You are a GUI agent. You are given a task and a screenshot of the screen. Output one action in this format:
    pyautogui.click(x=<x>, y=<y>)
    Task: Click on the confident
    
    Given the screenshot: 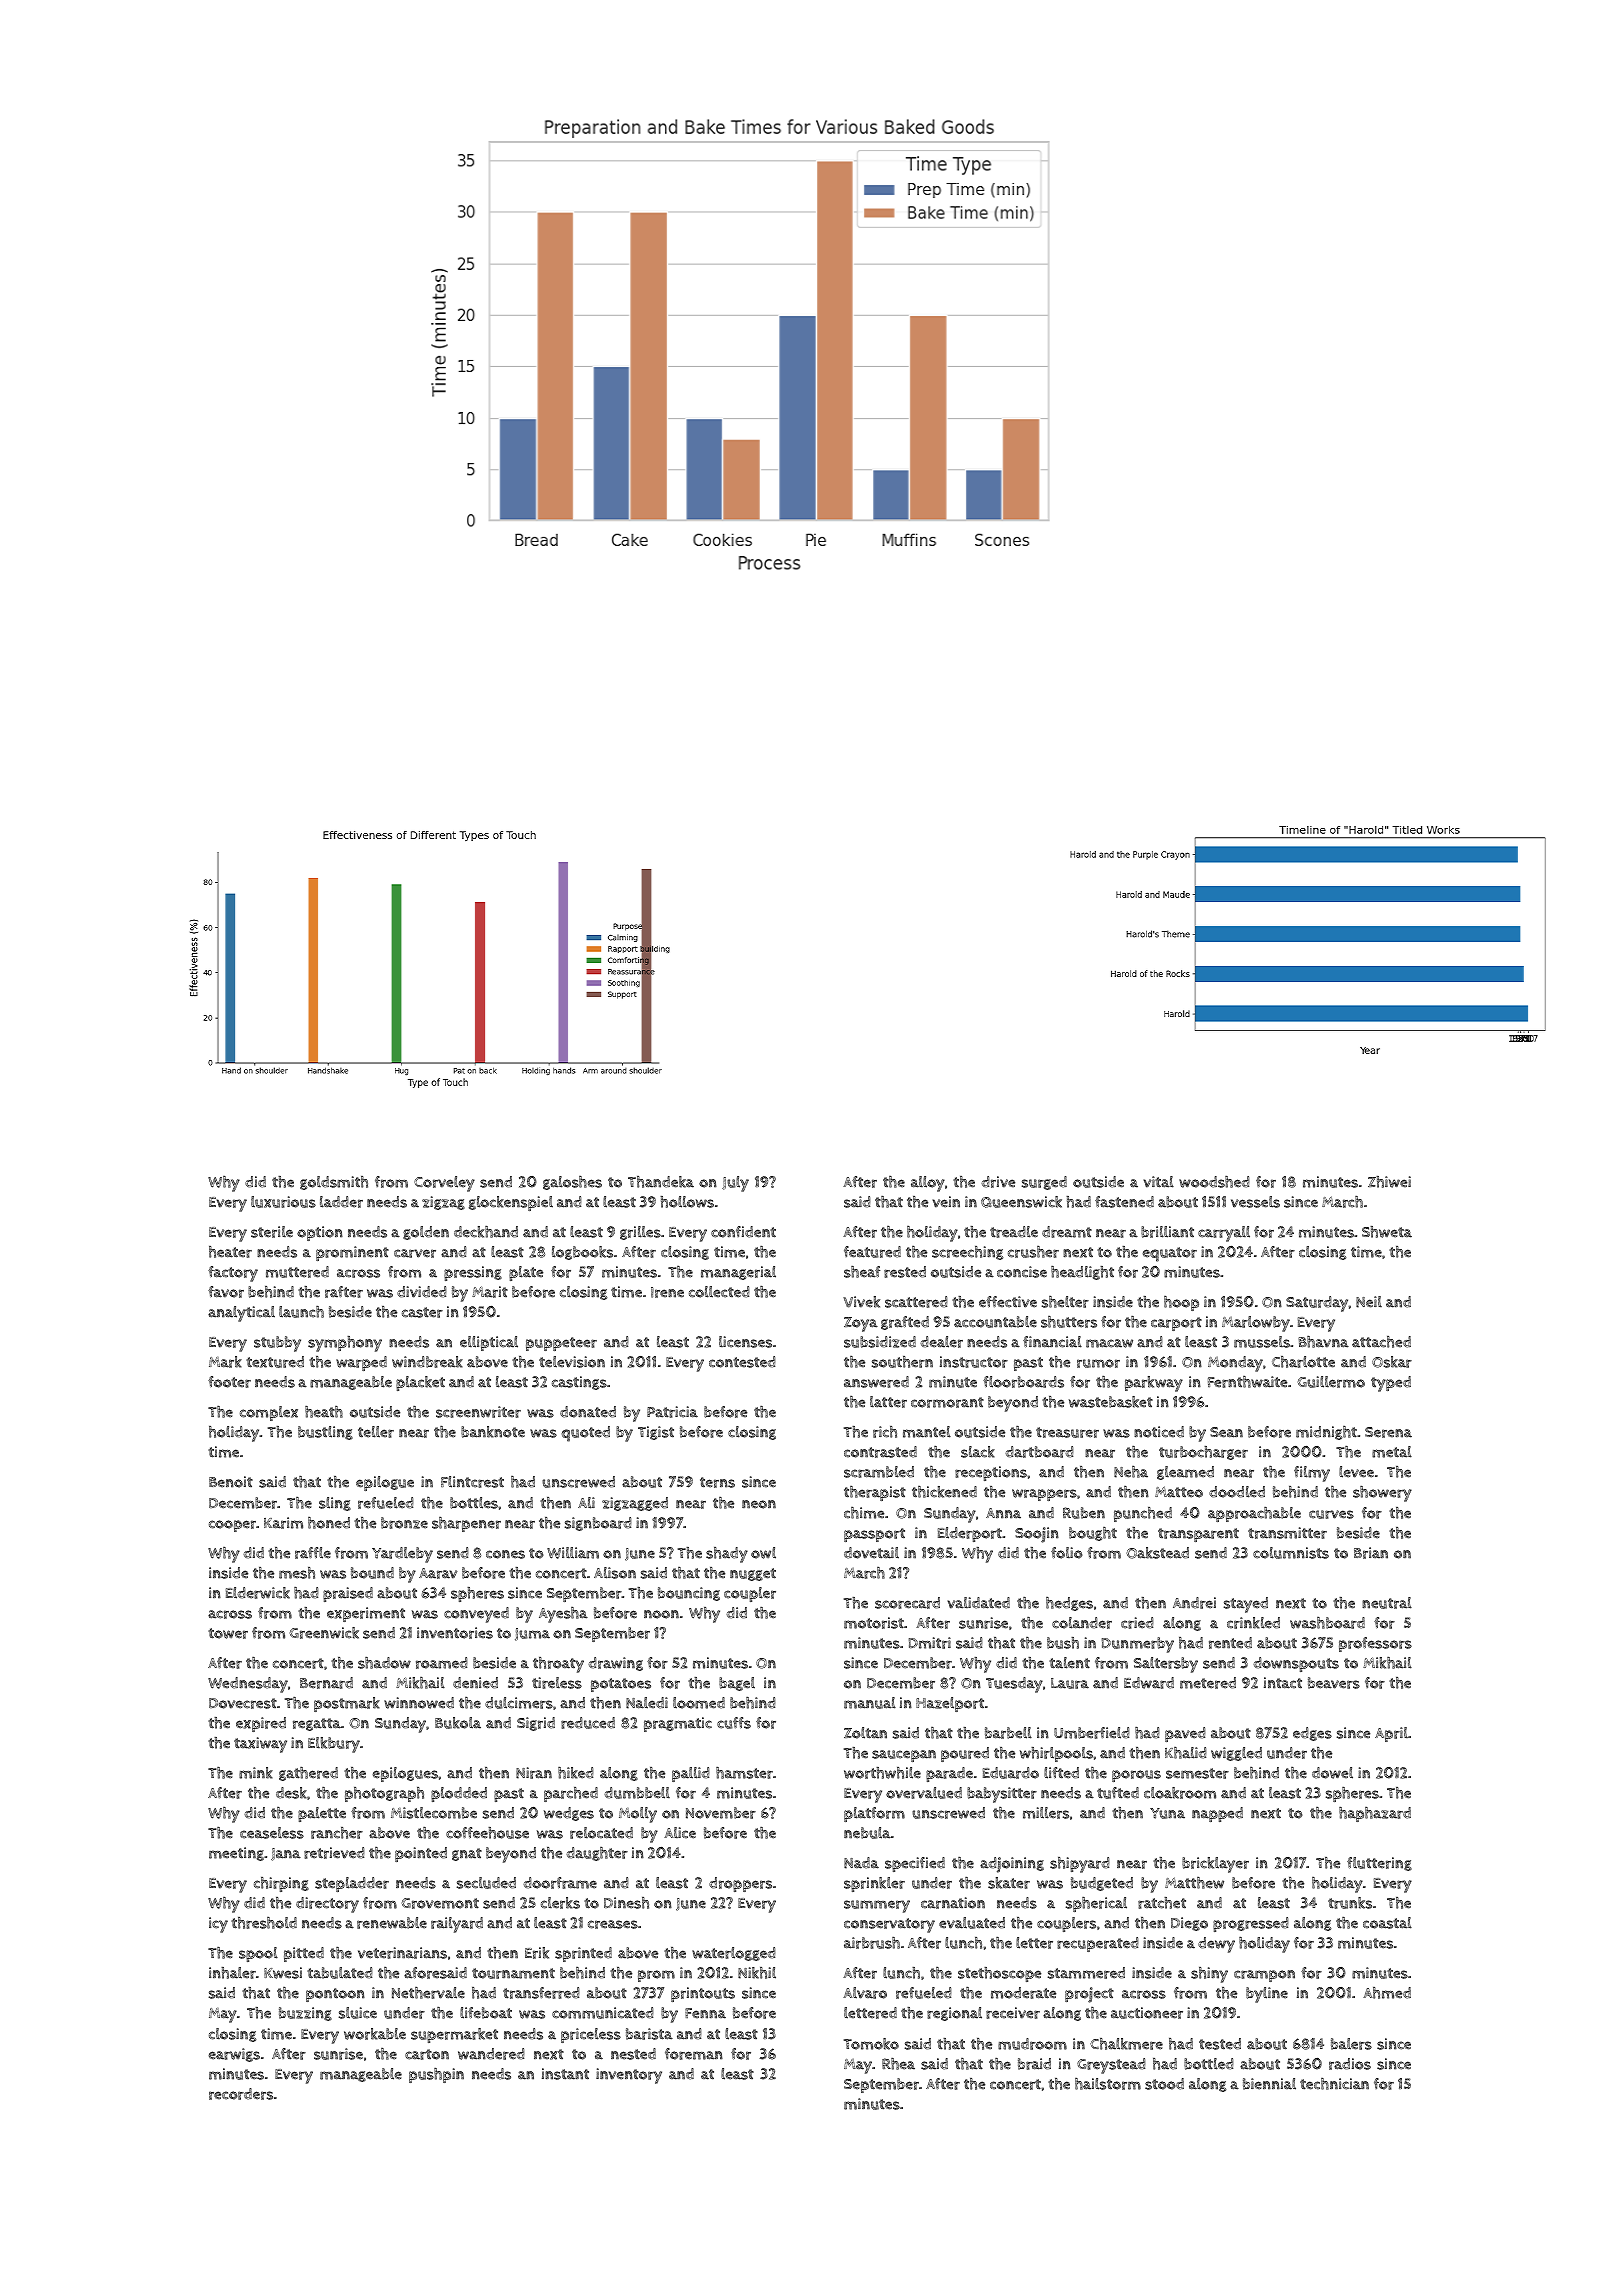 What is the action you would take?
    pyautogui.click(x=743, y=1232)
